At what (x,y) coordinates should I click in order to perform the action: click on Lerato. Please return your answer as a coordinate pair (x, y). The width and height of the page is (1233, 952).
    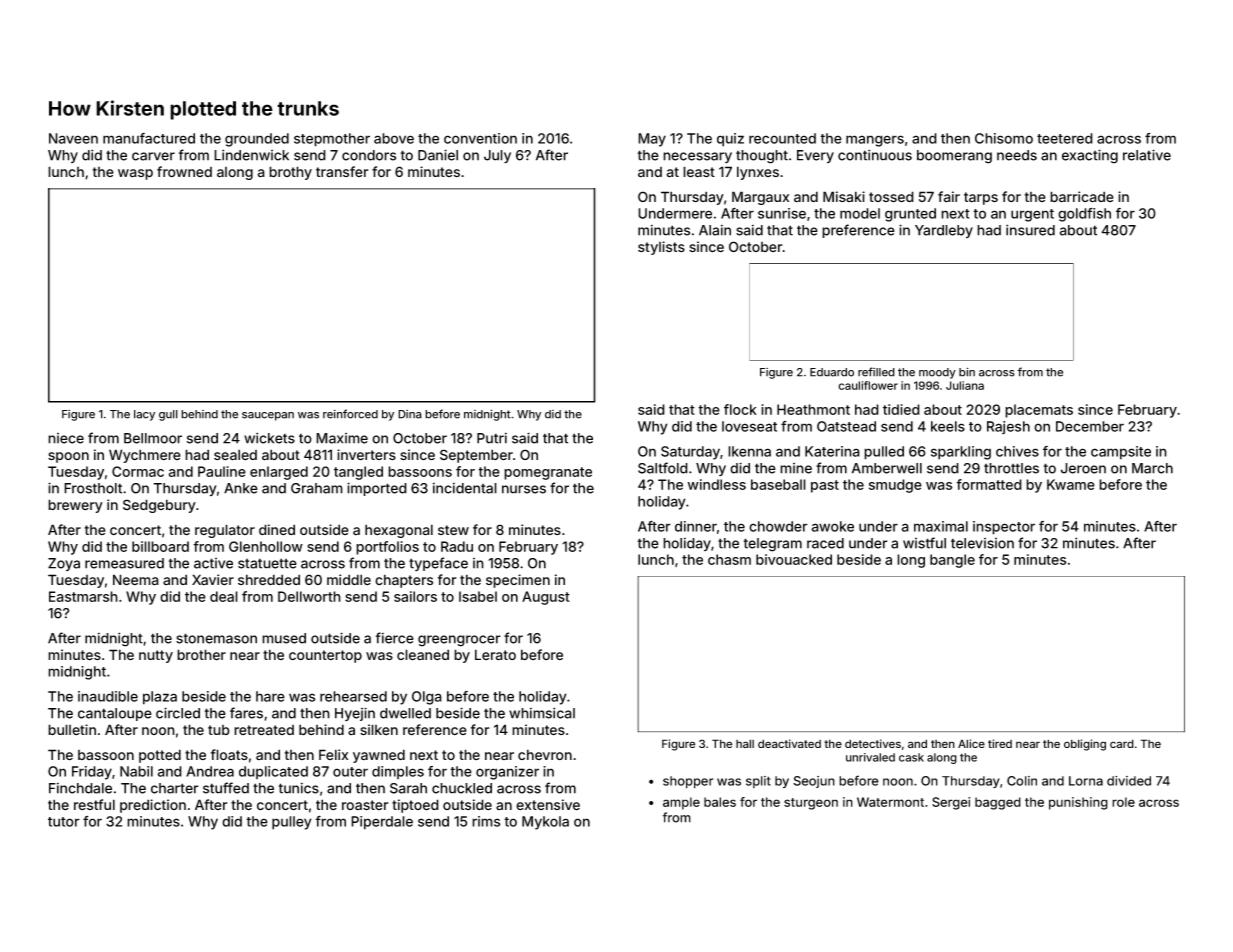
    Looking at the image, I should click on (495, 655).
